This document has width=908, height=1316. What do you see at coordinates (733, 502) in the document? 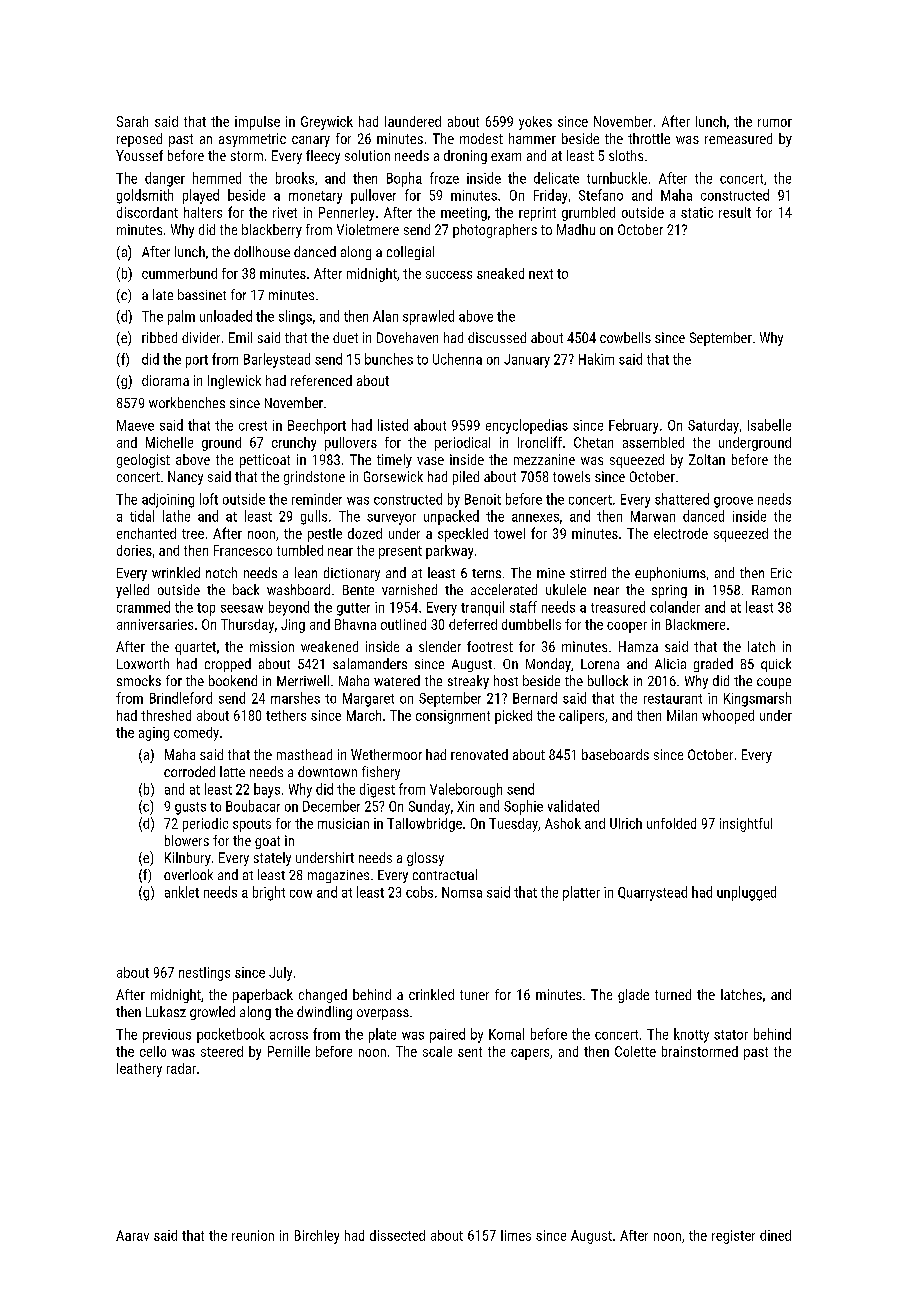
I see `groove` at bounding box center [733, 502].
